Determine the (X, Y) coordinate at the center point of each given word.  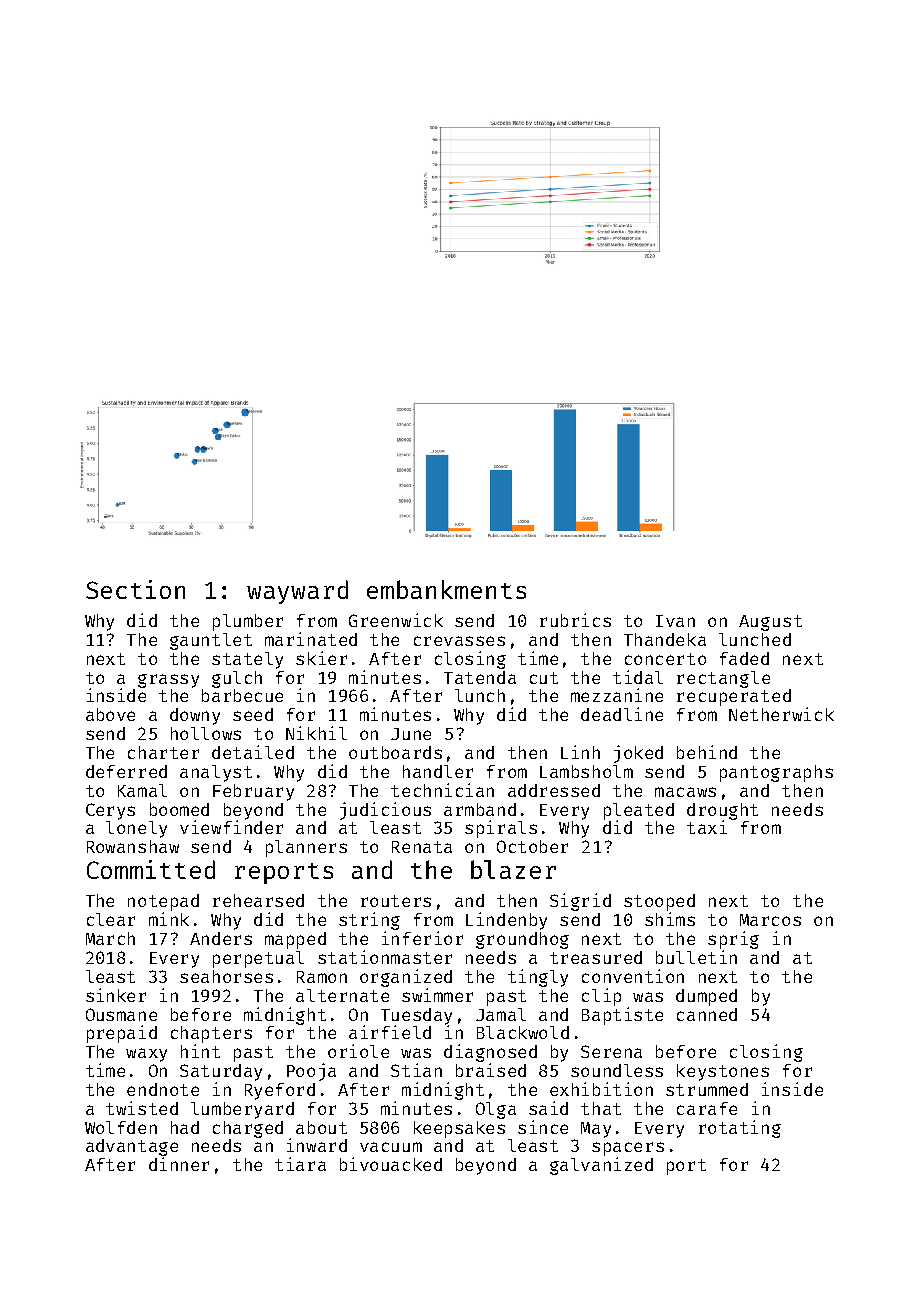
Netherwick (781, 714)
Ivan (675, 621)
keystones (723, 1072)
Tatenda (480, 677)
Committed (151, 869)
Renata (422, 847)
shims (670, 919)
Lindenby (506, 921)
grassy (168, 681)
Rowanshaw (133, 846)
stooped (659, 902)
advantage (132, 1147)
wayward (297, 592)
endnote (163, 1089)
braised (491, 1070)
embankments (446, 589)
